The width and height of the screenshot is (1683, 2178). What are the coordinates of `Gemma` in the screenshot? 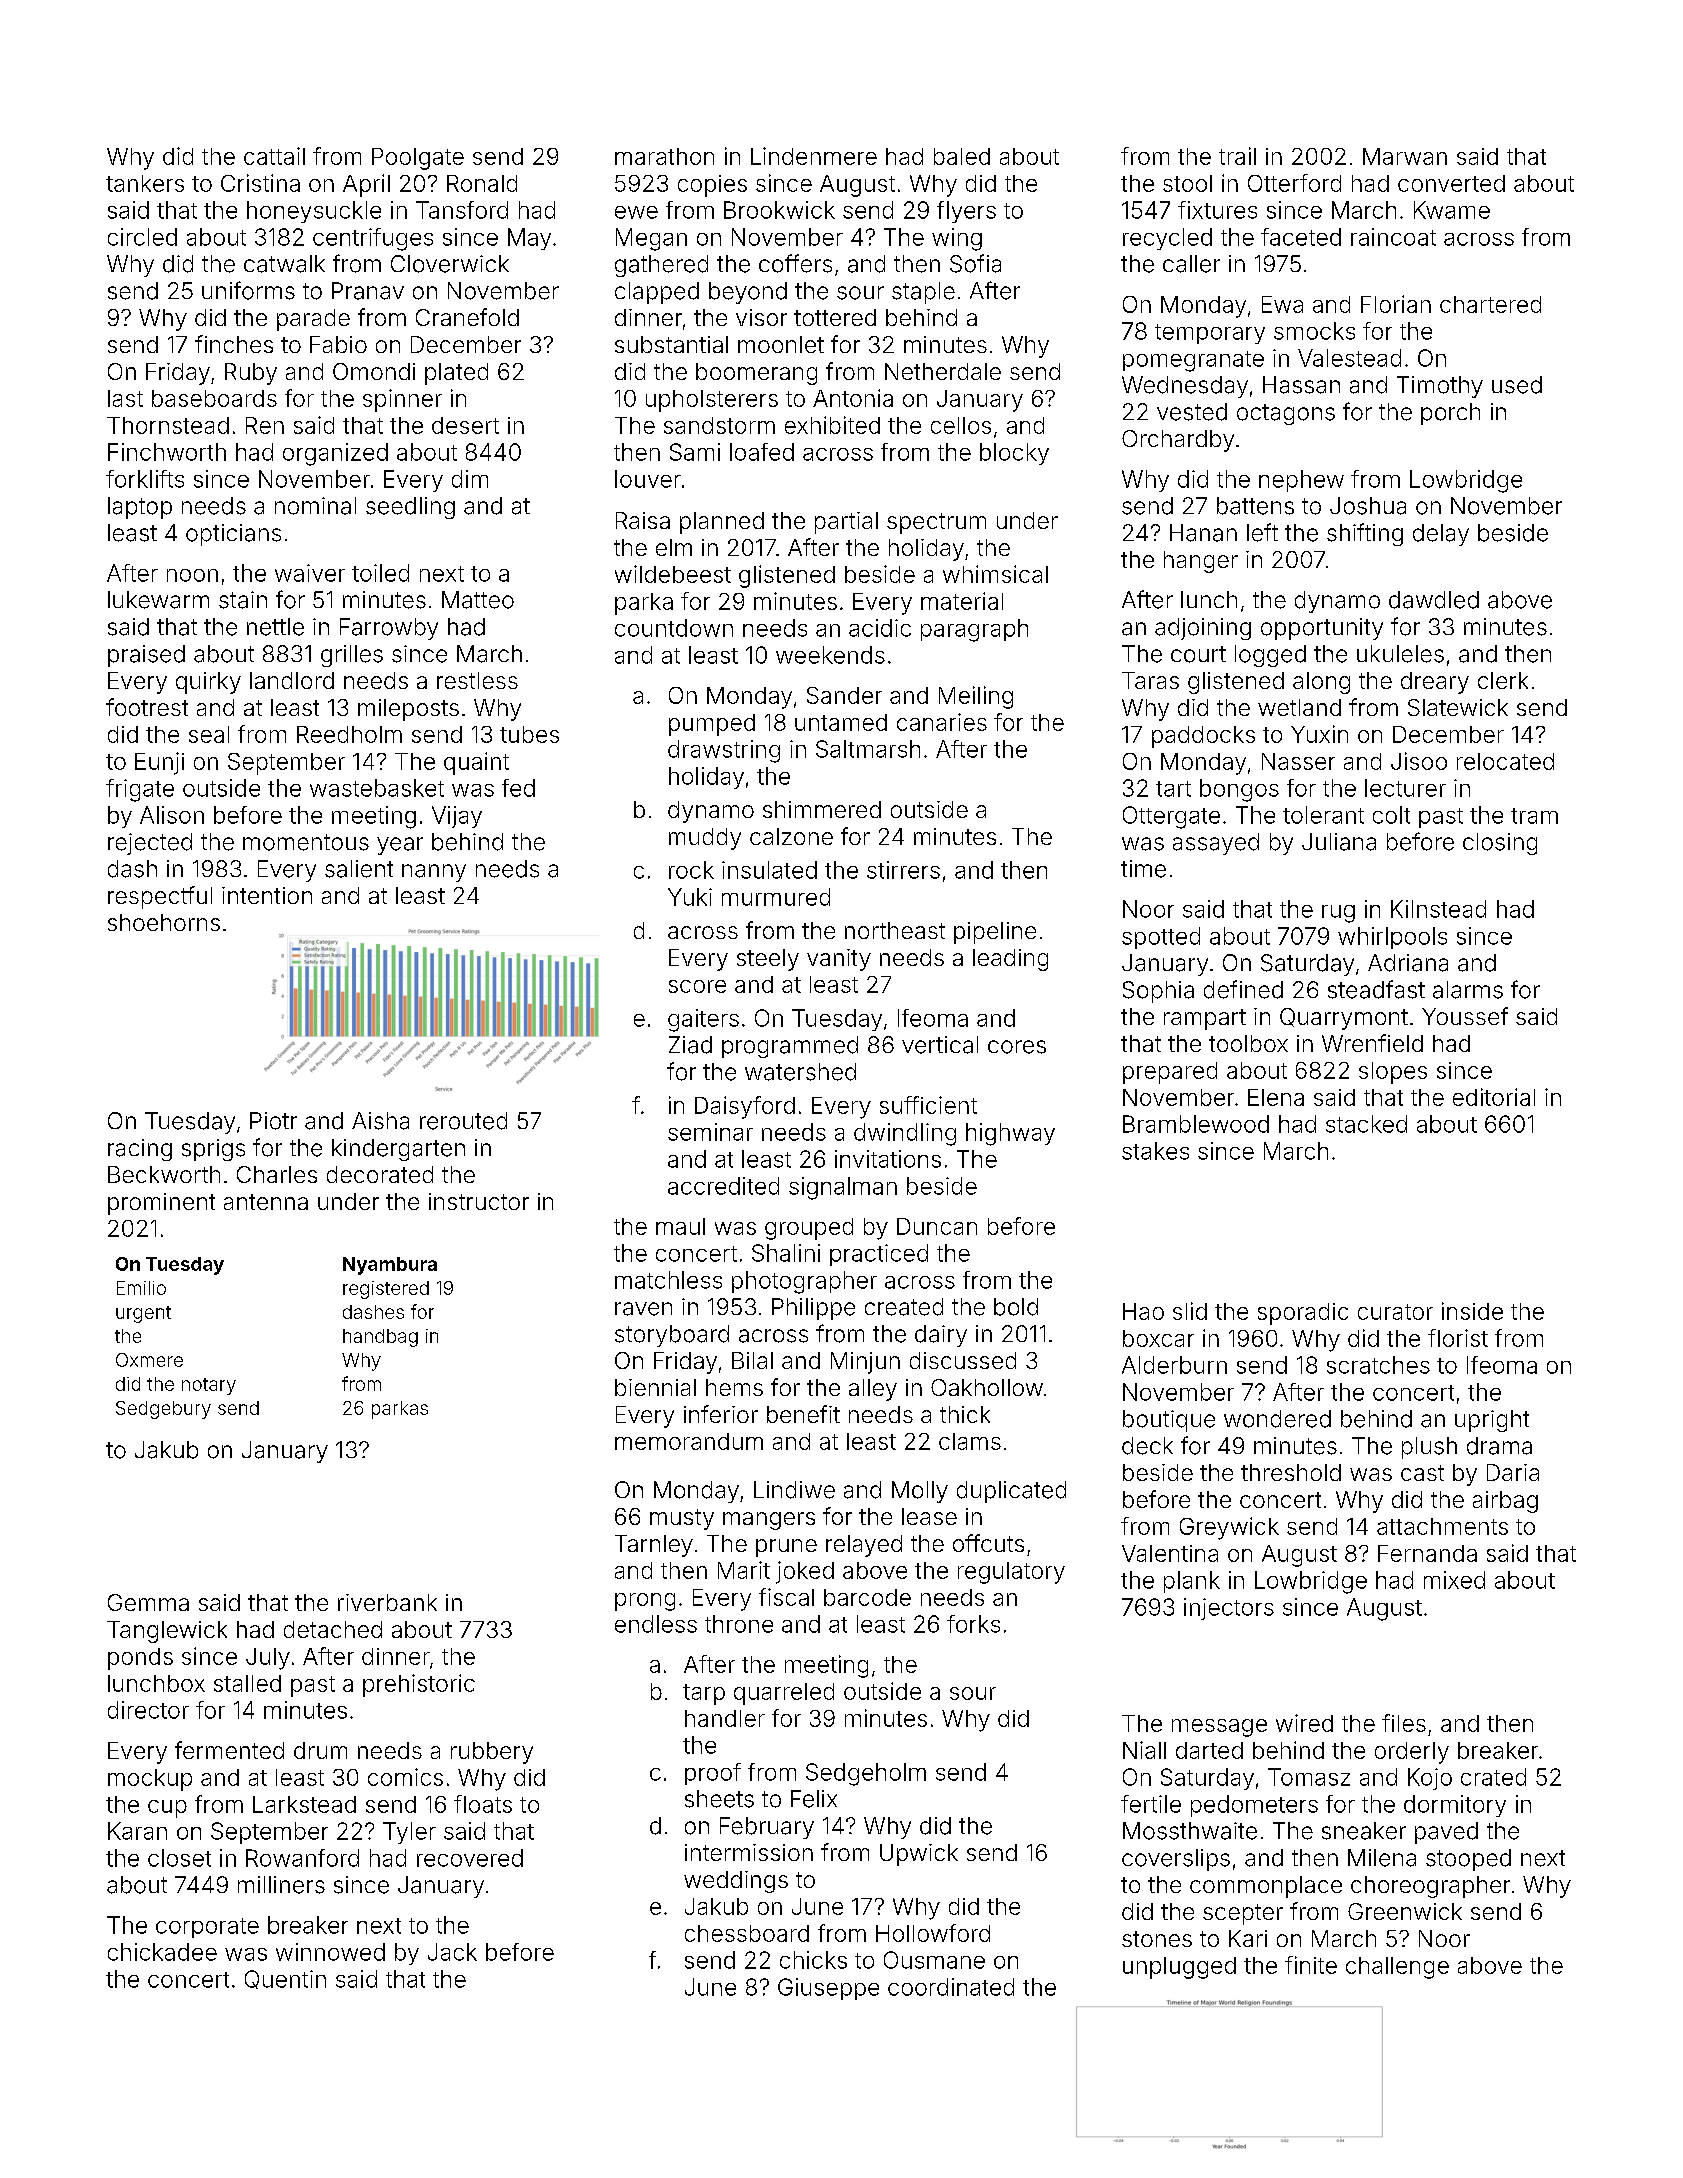 It's located at (148, 1602).
